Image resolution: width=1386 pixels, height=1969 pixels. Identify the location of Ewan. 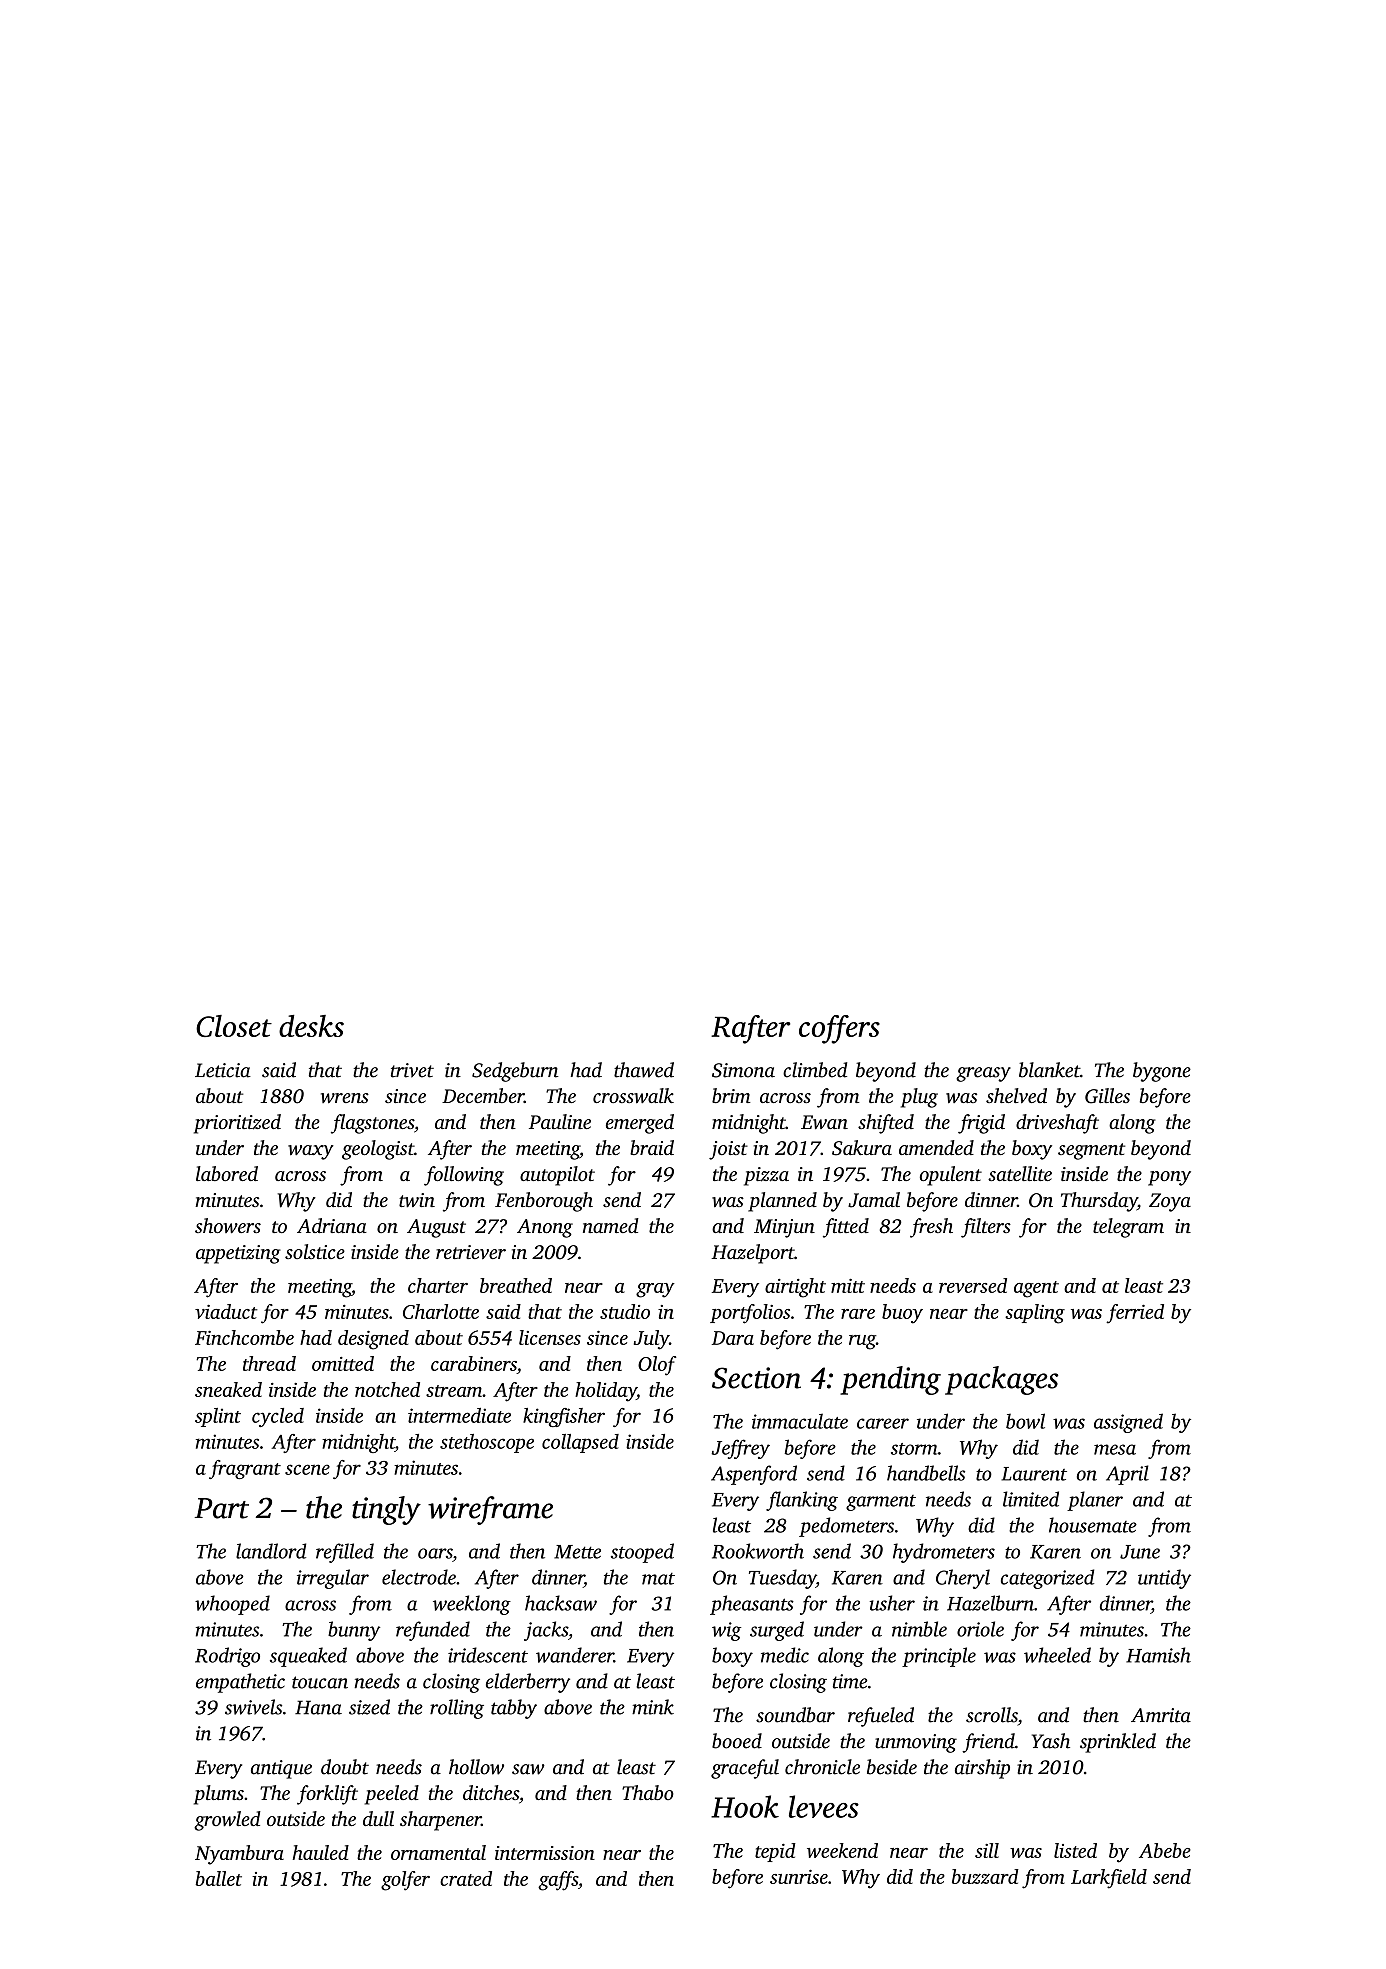
(824, 1122).
